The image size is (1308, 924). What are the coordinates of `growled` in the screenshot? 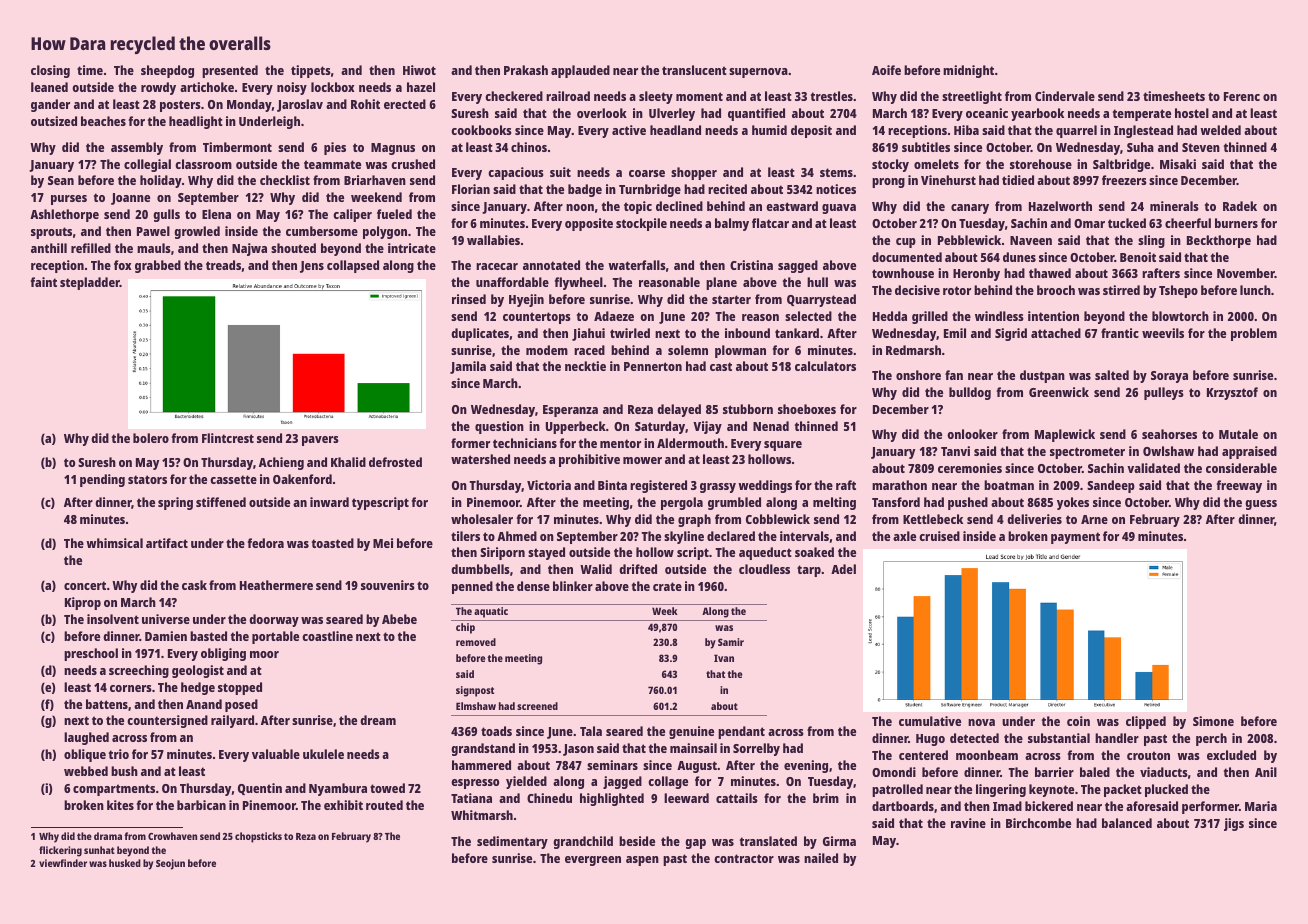 It's located at (197, 232).
